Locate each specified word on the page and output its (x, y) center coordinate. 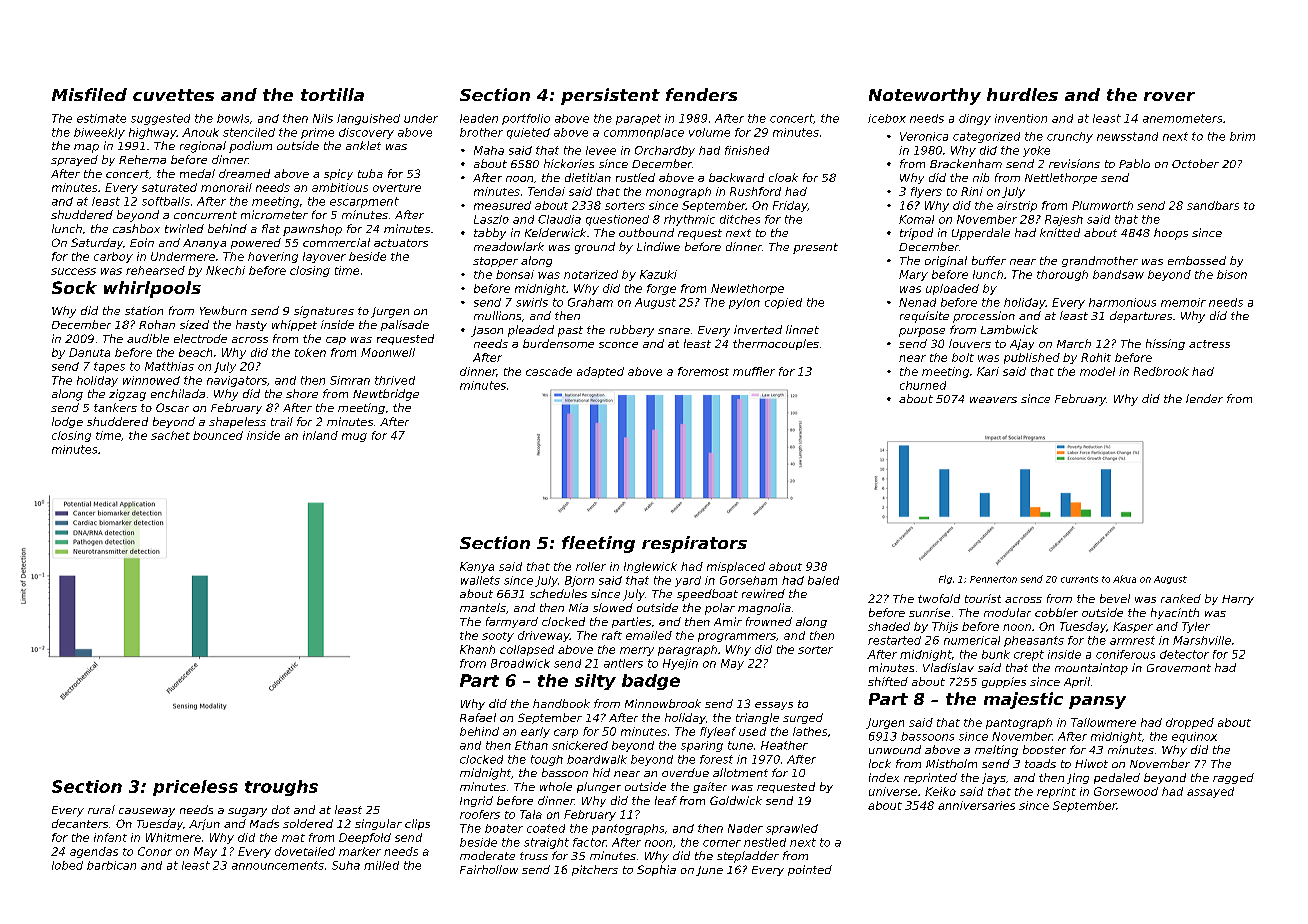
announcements (278, 865)
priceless (195, 788)
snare (674, 331)
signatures (324, 312)
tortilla (332, 94)
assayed (1210, 792)
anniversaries (976, 805)
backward (736, 177)
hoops (1171, 234)
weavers (993, 400)
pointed (810, 870)
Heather (784, 745)
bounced (218, 435)
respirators (694, 544)
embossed (1197, 260)
